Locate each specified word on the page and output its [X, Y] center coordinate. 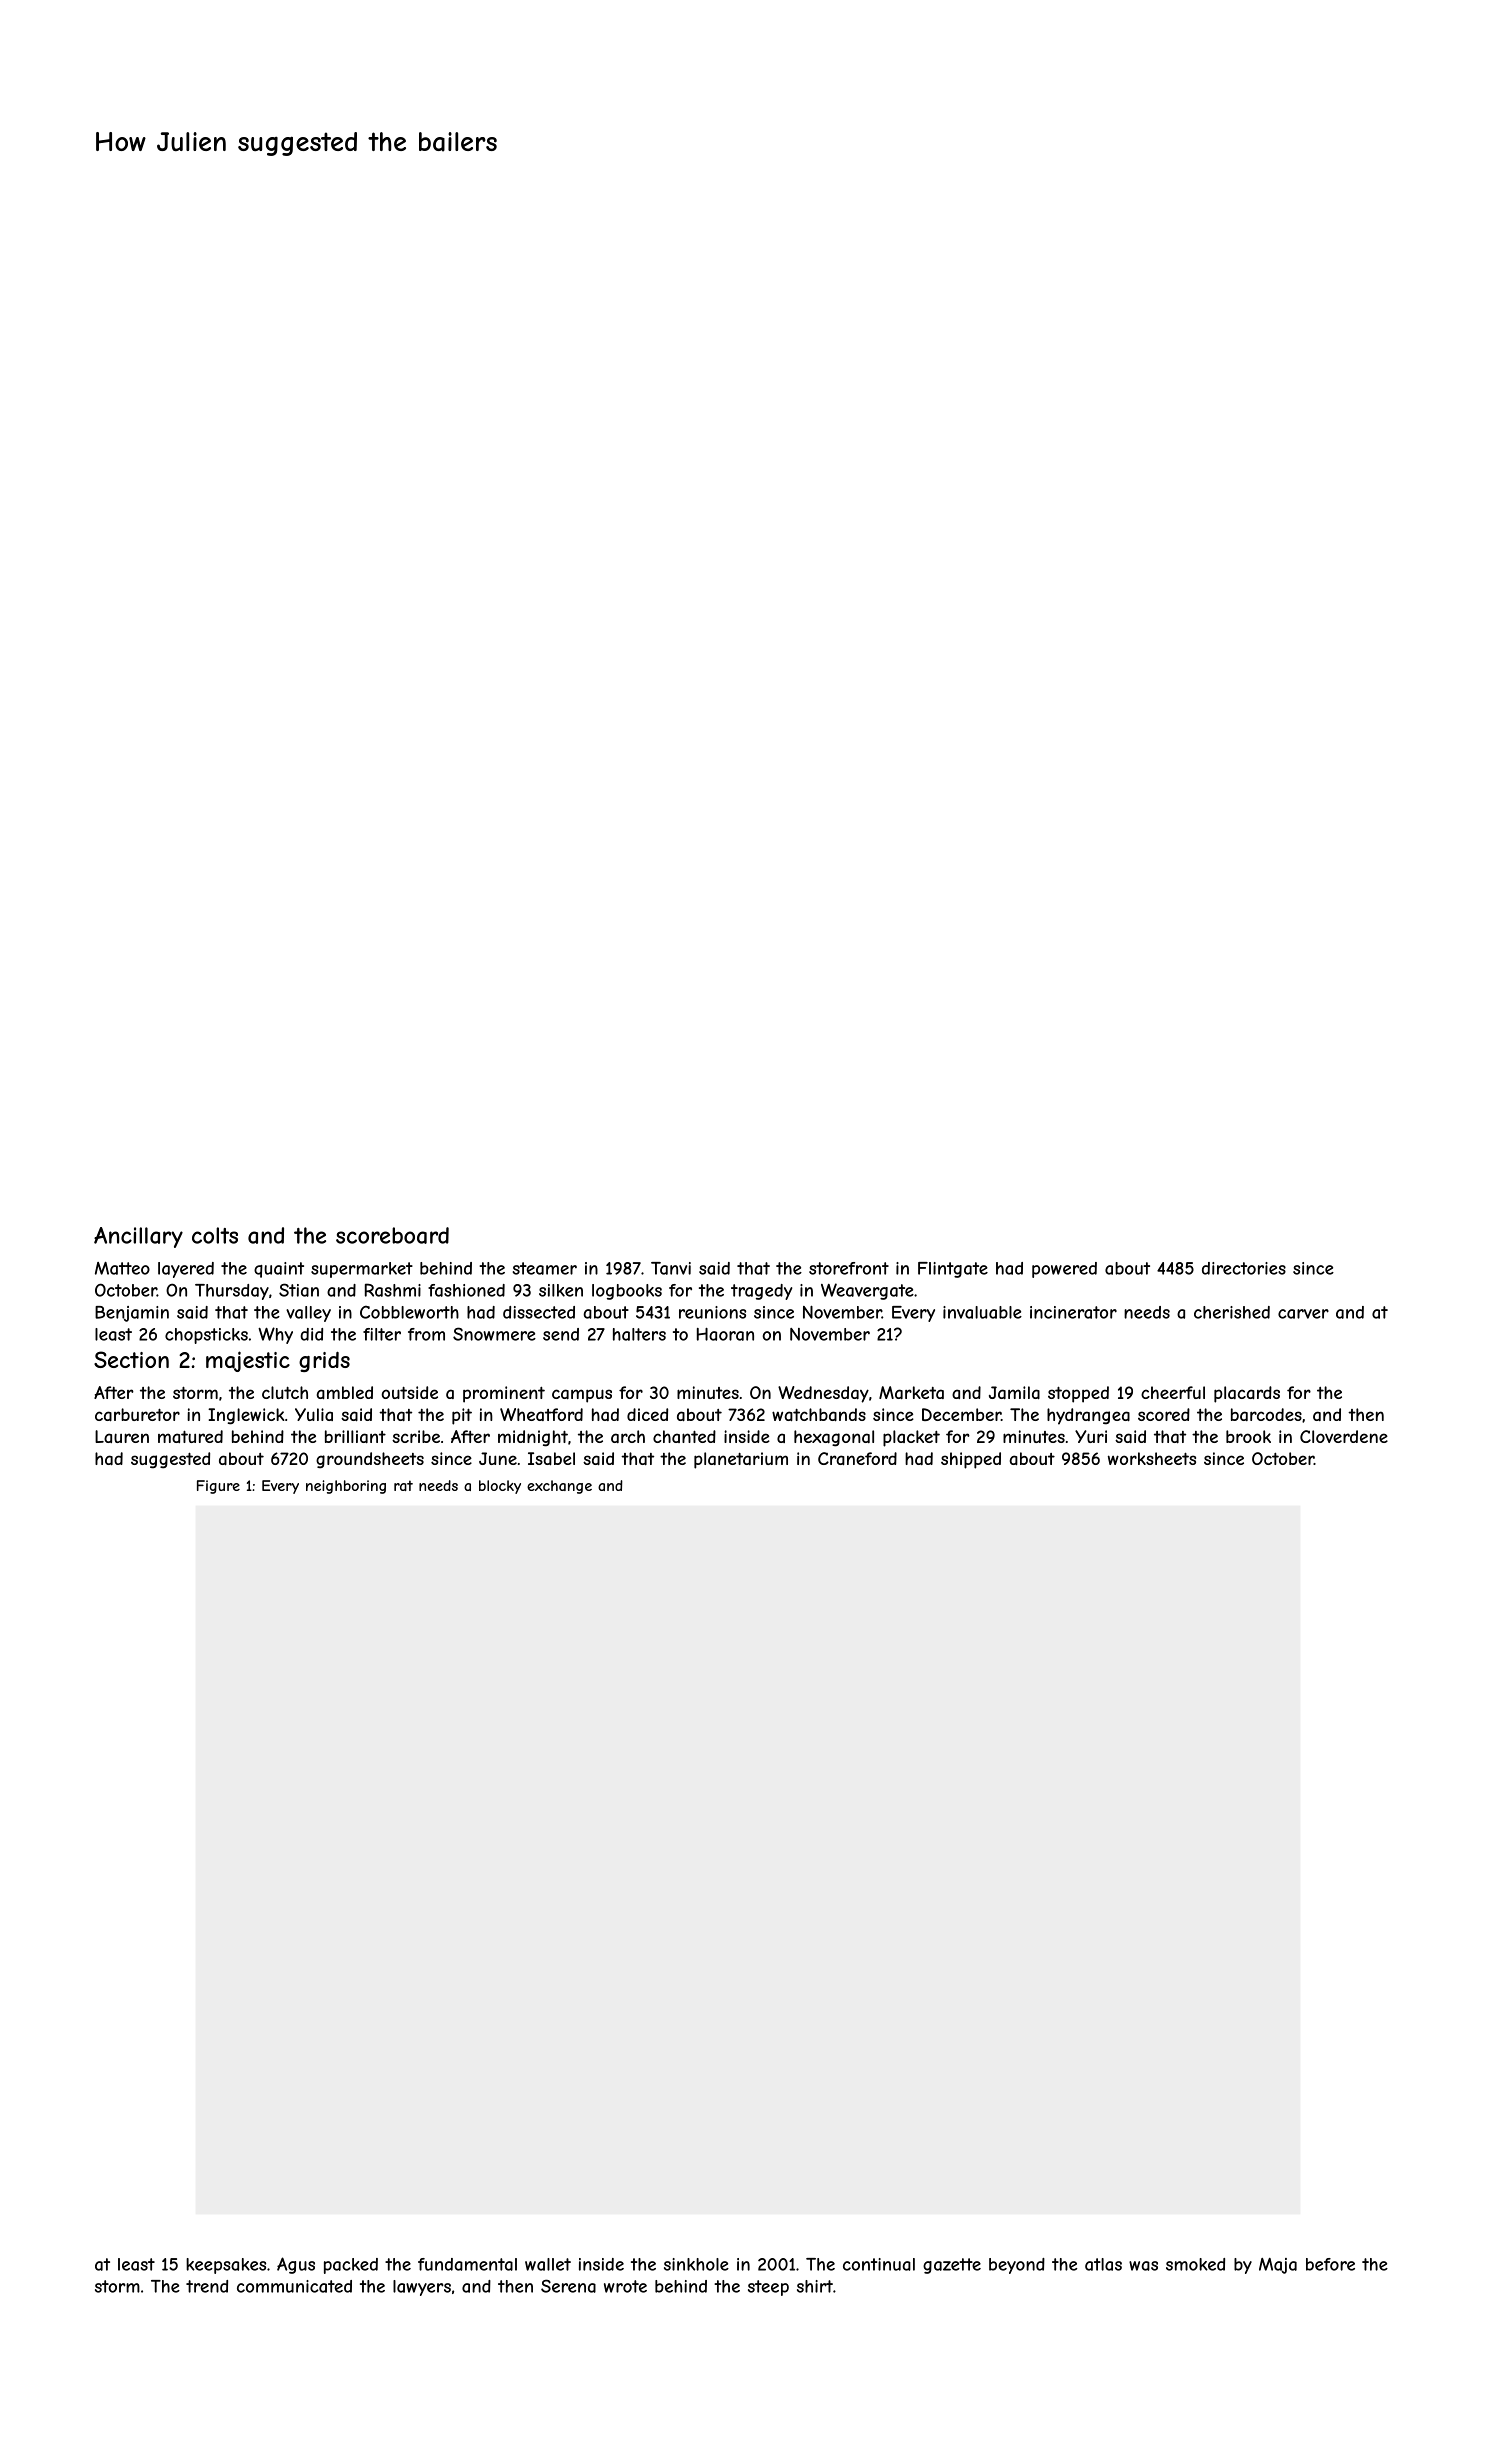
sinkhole [696, 2264]
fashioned [466, 1290]
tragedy [761, 1292]
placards [1247, 1394]
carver [1303, 1314]
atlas [1103, 2264]
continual [879, 2264]
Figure [218, 1487]
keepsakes [226, 2266]
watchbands [819, 1415]
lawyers [422, 2288]
